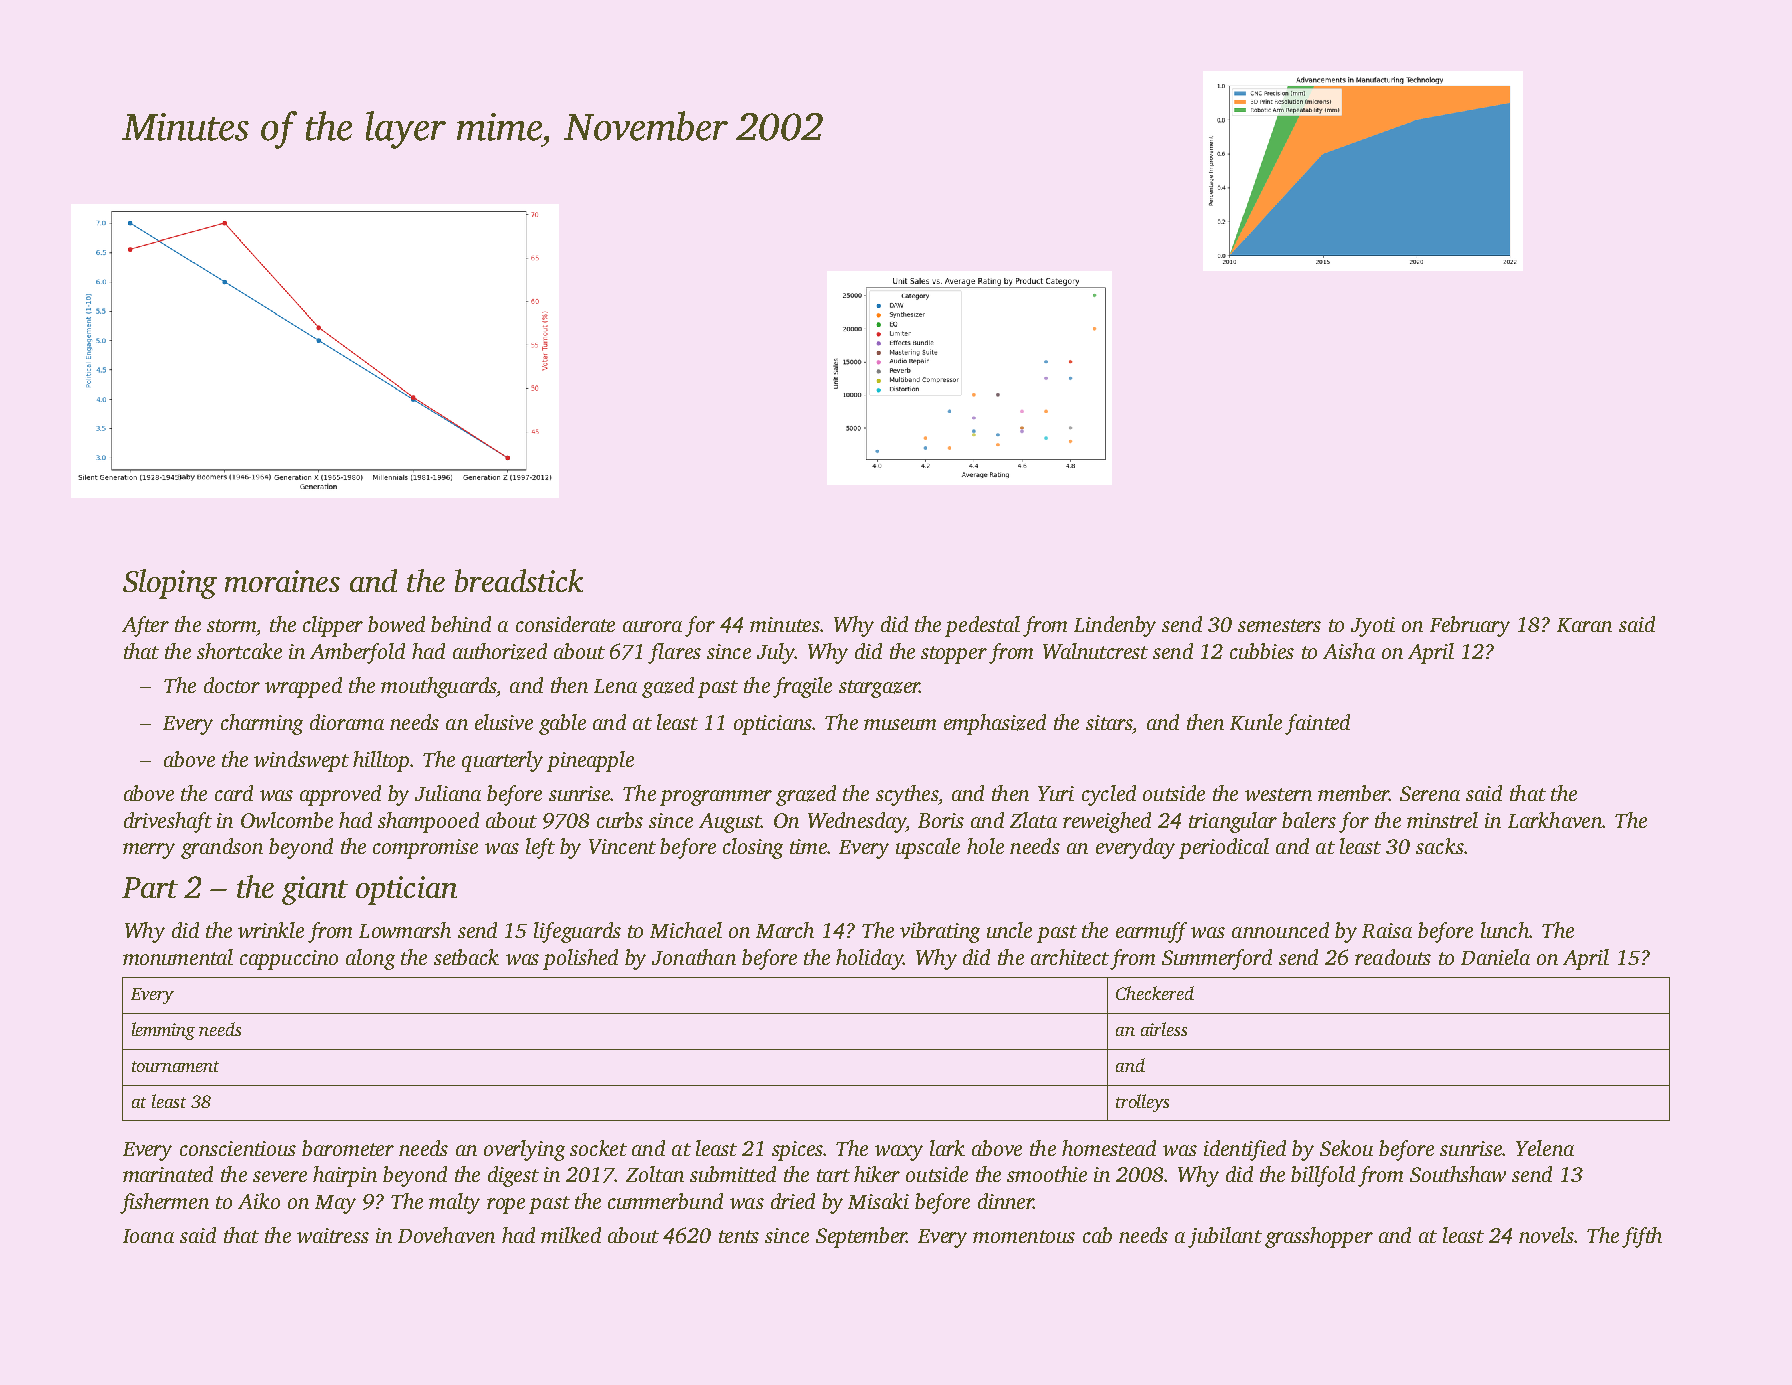  What do you see at coordinates (1584, 625) in the document?
I see `Karan` at bounding box center [1584, 625].
